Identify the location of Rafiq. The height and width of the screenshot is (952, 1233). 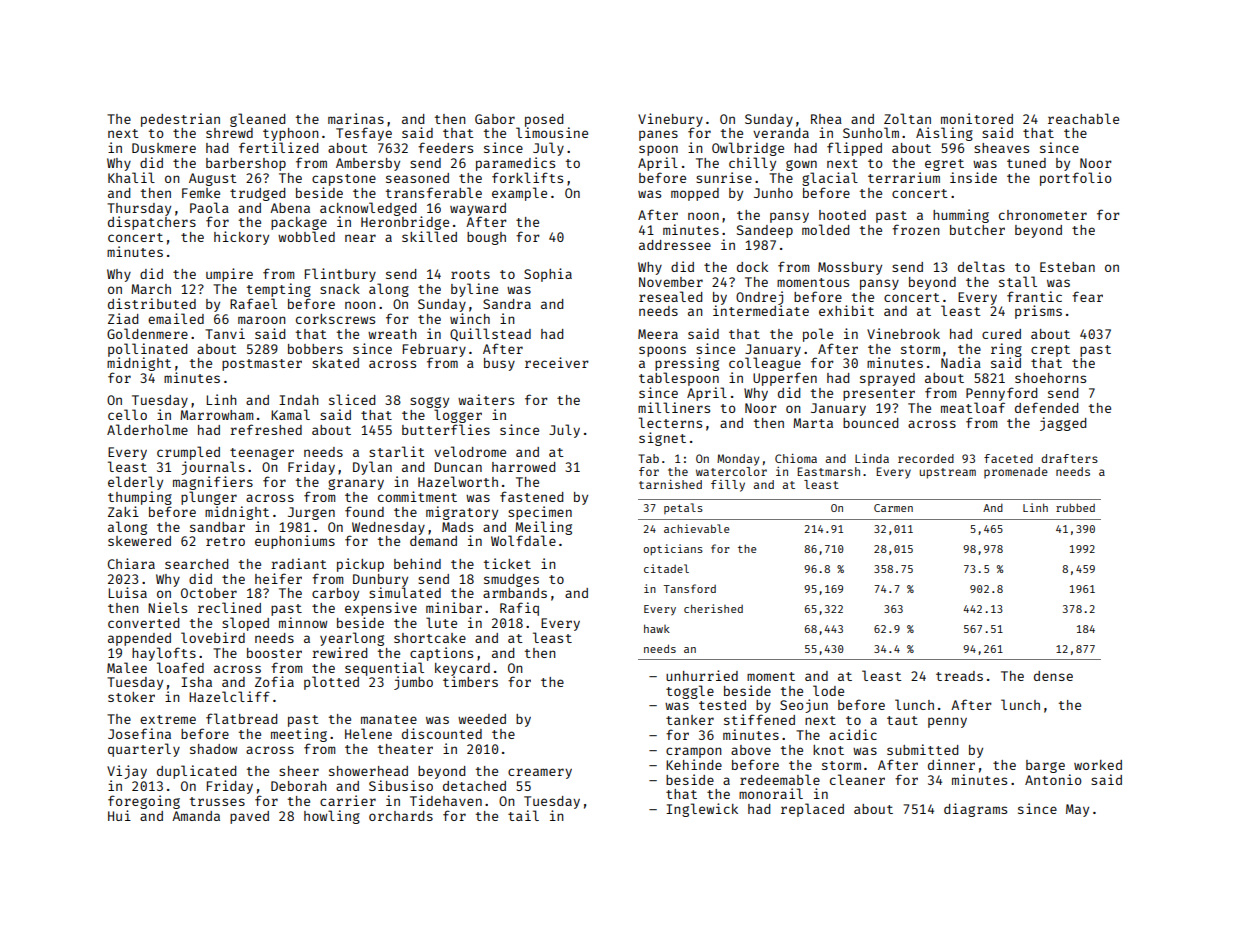
(519, 609).
